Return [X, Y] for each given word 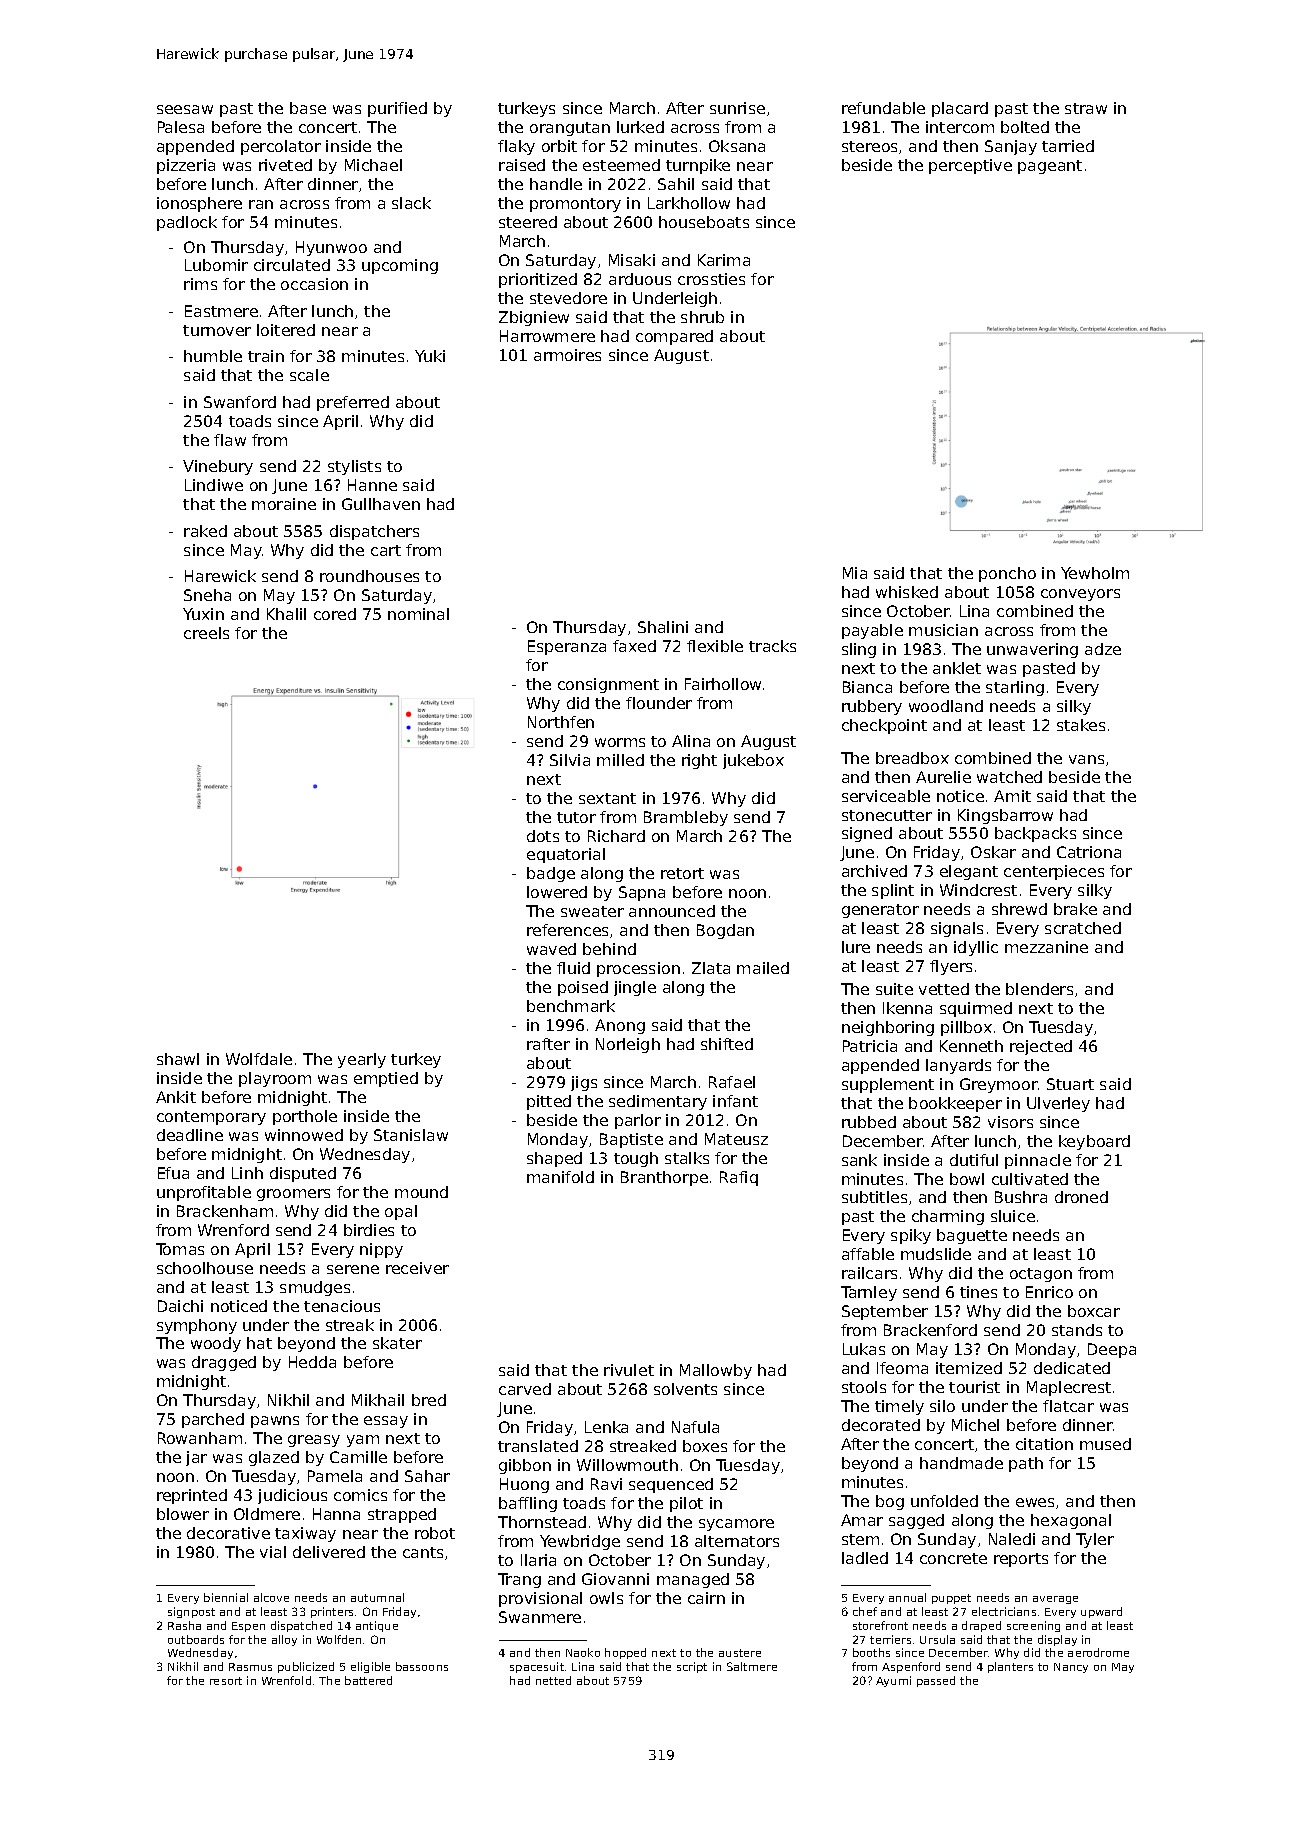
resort [226, 1681]
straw [1086, 108]
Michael [373, 165]
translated [538, 1446]
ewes [1035, 1502]
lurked [640, 127]
